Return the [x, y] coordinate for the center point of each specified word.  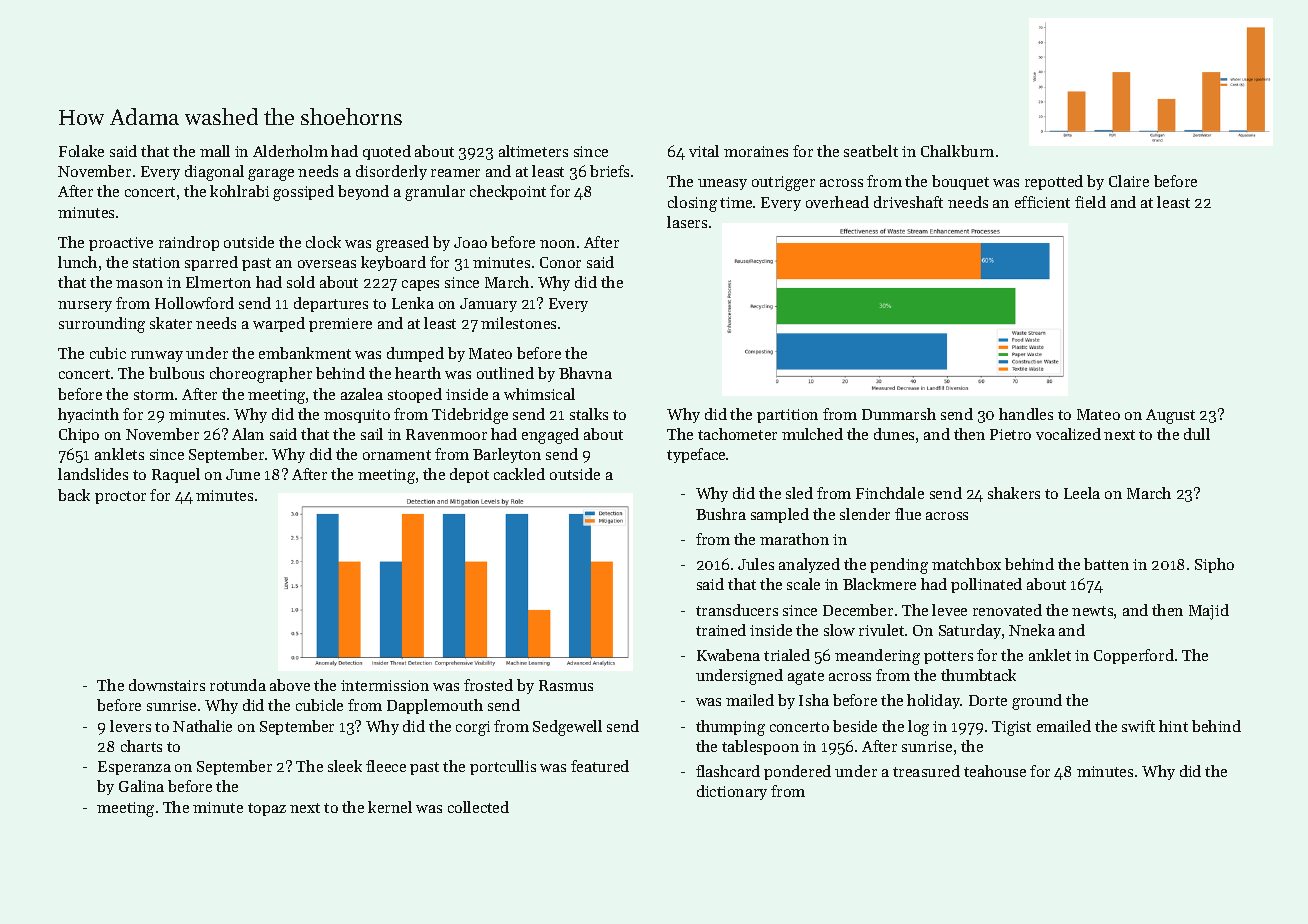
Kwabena [728, 655]
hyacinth [88, 415]
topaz [267, 809]
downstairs [167, 685]
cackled [519, 474]
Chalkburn [957, 151]
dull [1197, 434]
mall [215, 151]
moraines [756, 151]
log [918, 728]
